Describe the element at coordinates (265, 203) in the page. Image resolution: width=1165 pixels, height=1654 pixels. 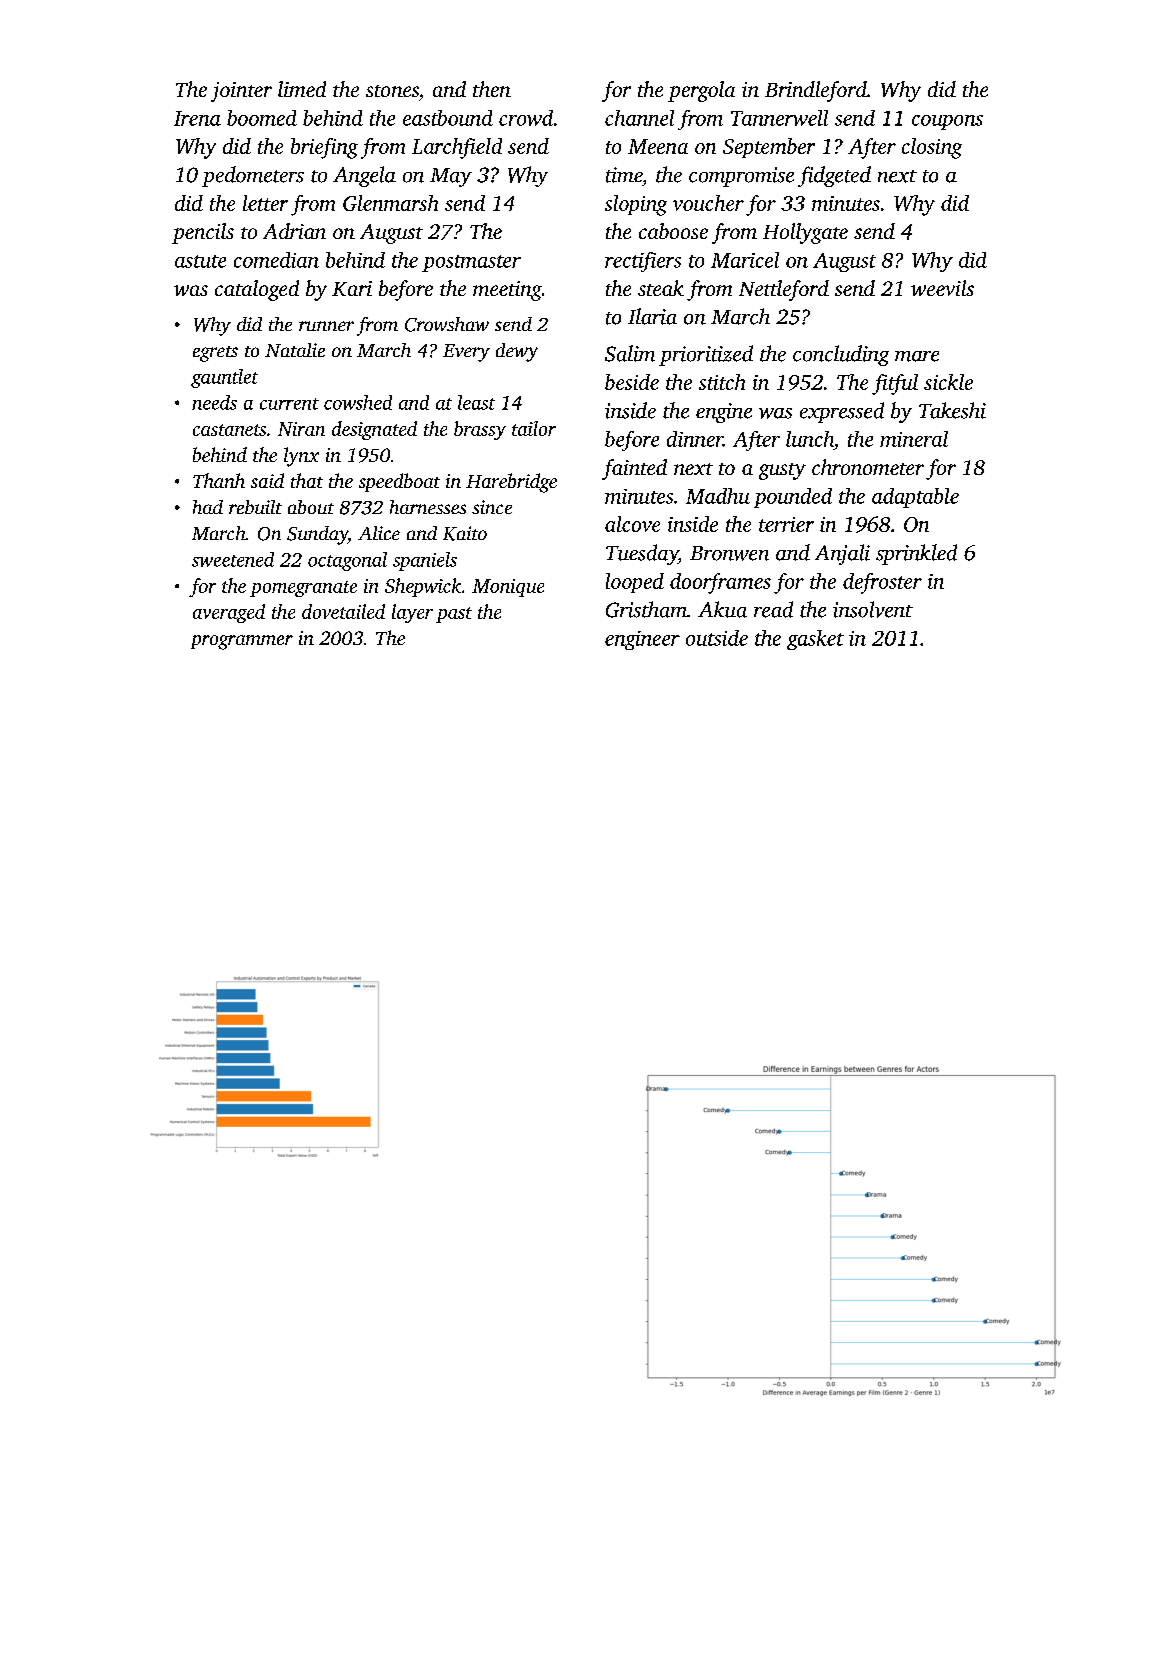
I see `letter` at that location.
